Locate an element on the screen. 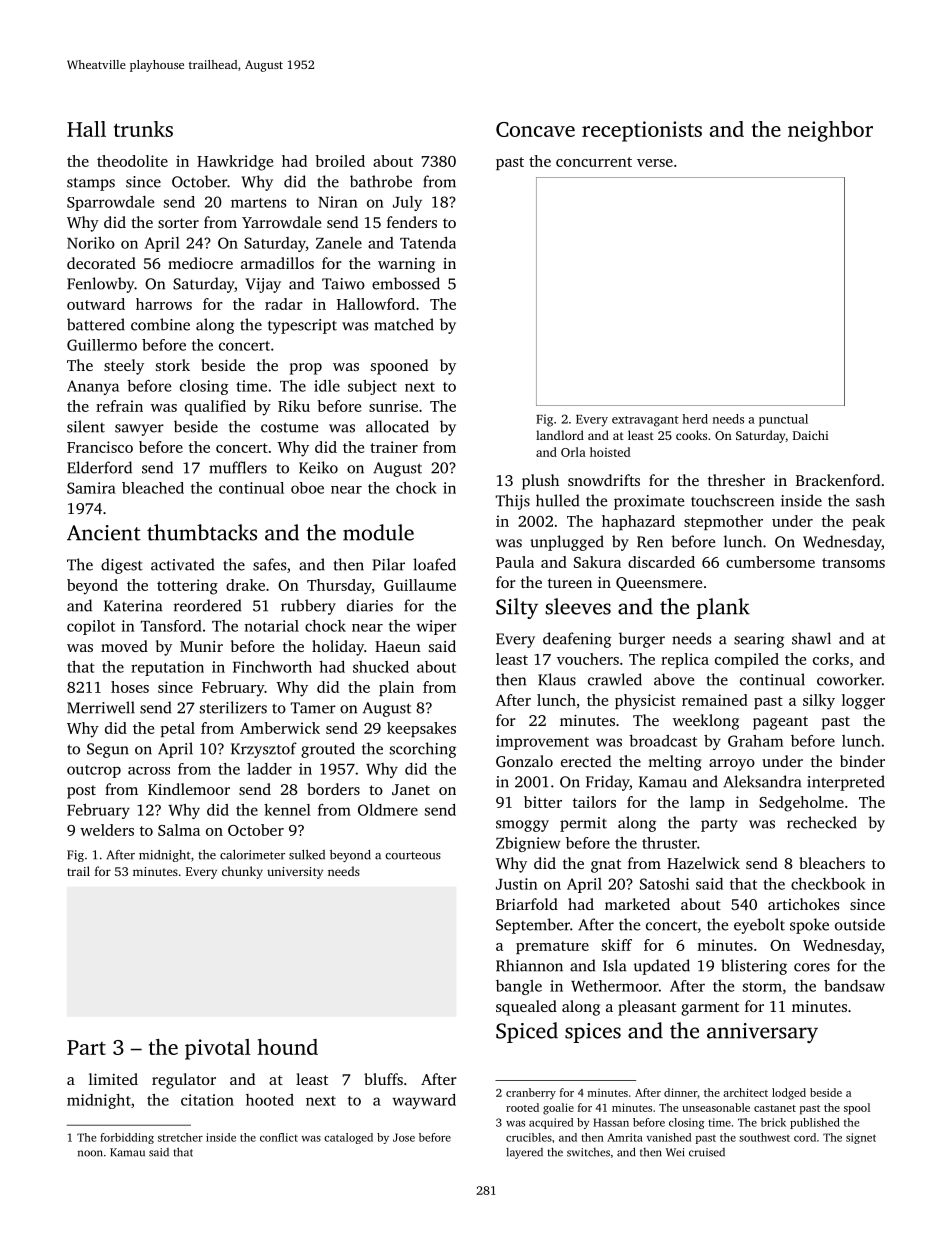 The width and height of the screenshot is (952, 1233). binder is located at coordinates (862, 761).
